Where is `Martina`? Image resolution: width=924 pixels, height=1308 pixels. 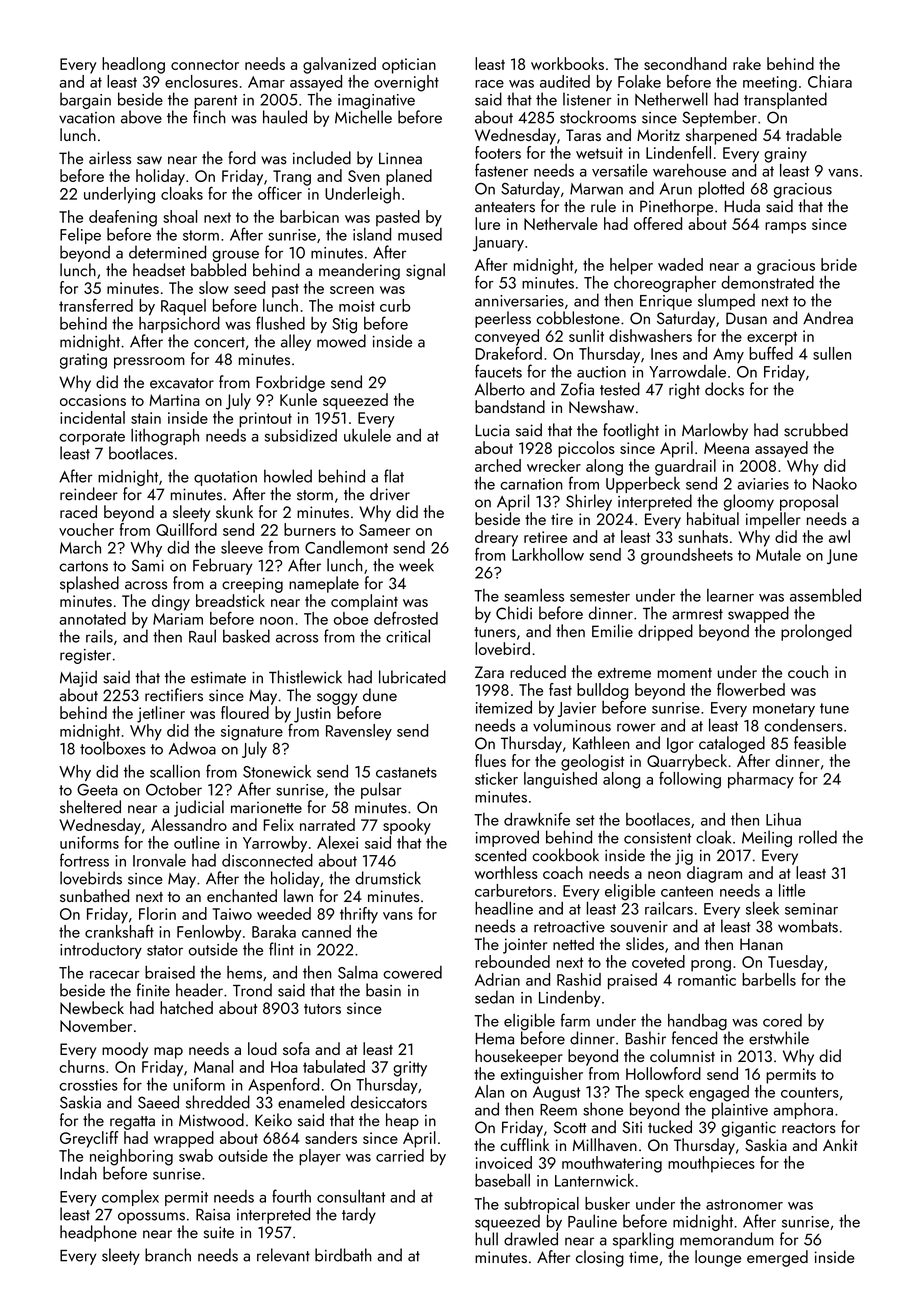 Martina is located at coordinates (174, 400).
